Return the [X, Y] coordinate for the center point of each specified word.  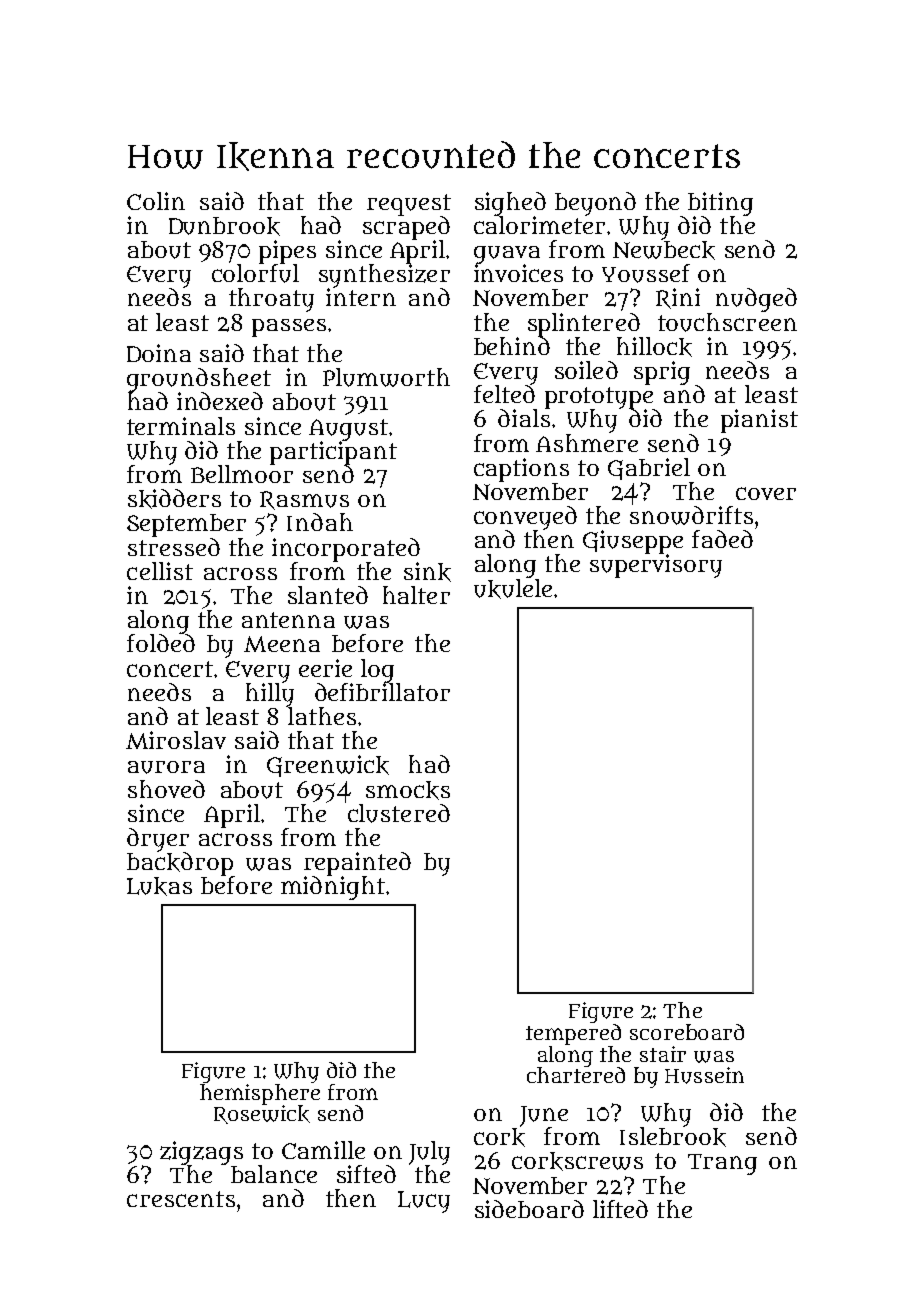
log [377, 671]
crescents [181, 1199]
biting [720, 203]
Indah [320, 522]
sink [427, 572]
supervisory [656, 566]
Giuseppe [633, 542]
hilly [270, 695]
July [429, 1153]
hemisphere [260, 1094]
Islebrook [673, 1137]
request [409, 204]
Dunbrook [224, 226]
